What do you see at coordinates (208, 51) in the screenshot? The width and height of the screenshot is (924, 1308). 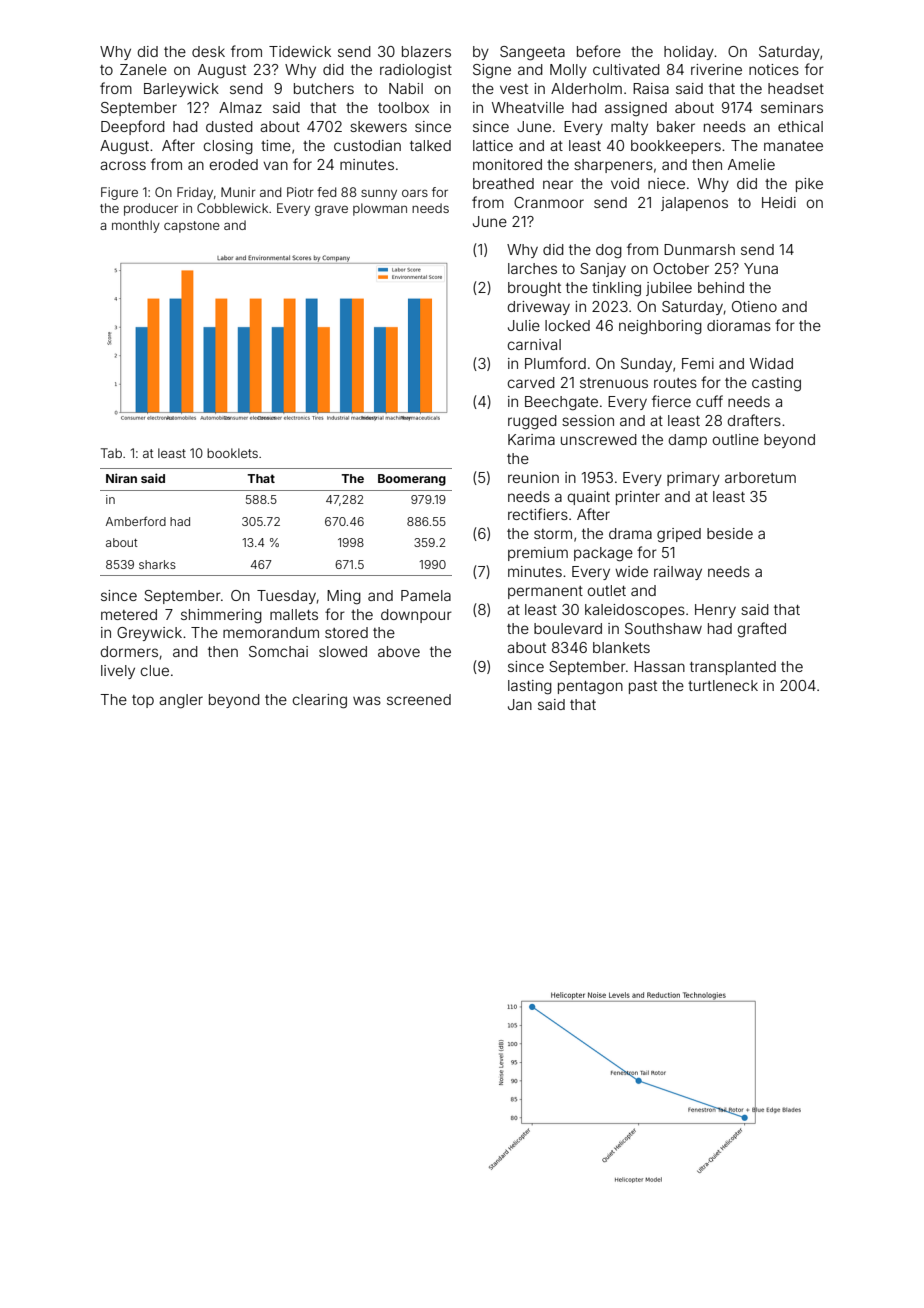 I see `desk` at bounding box center [208, 51].
